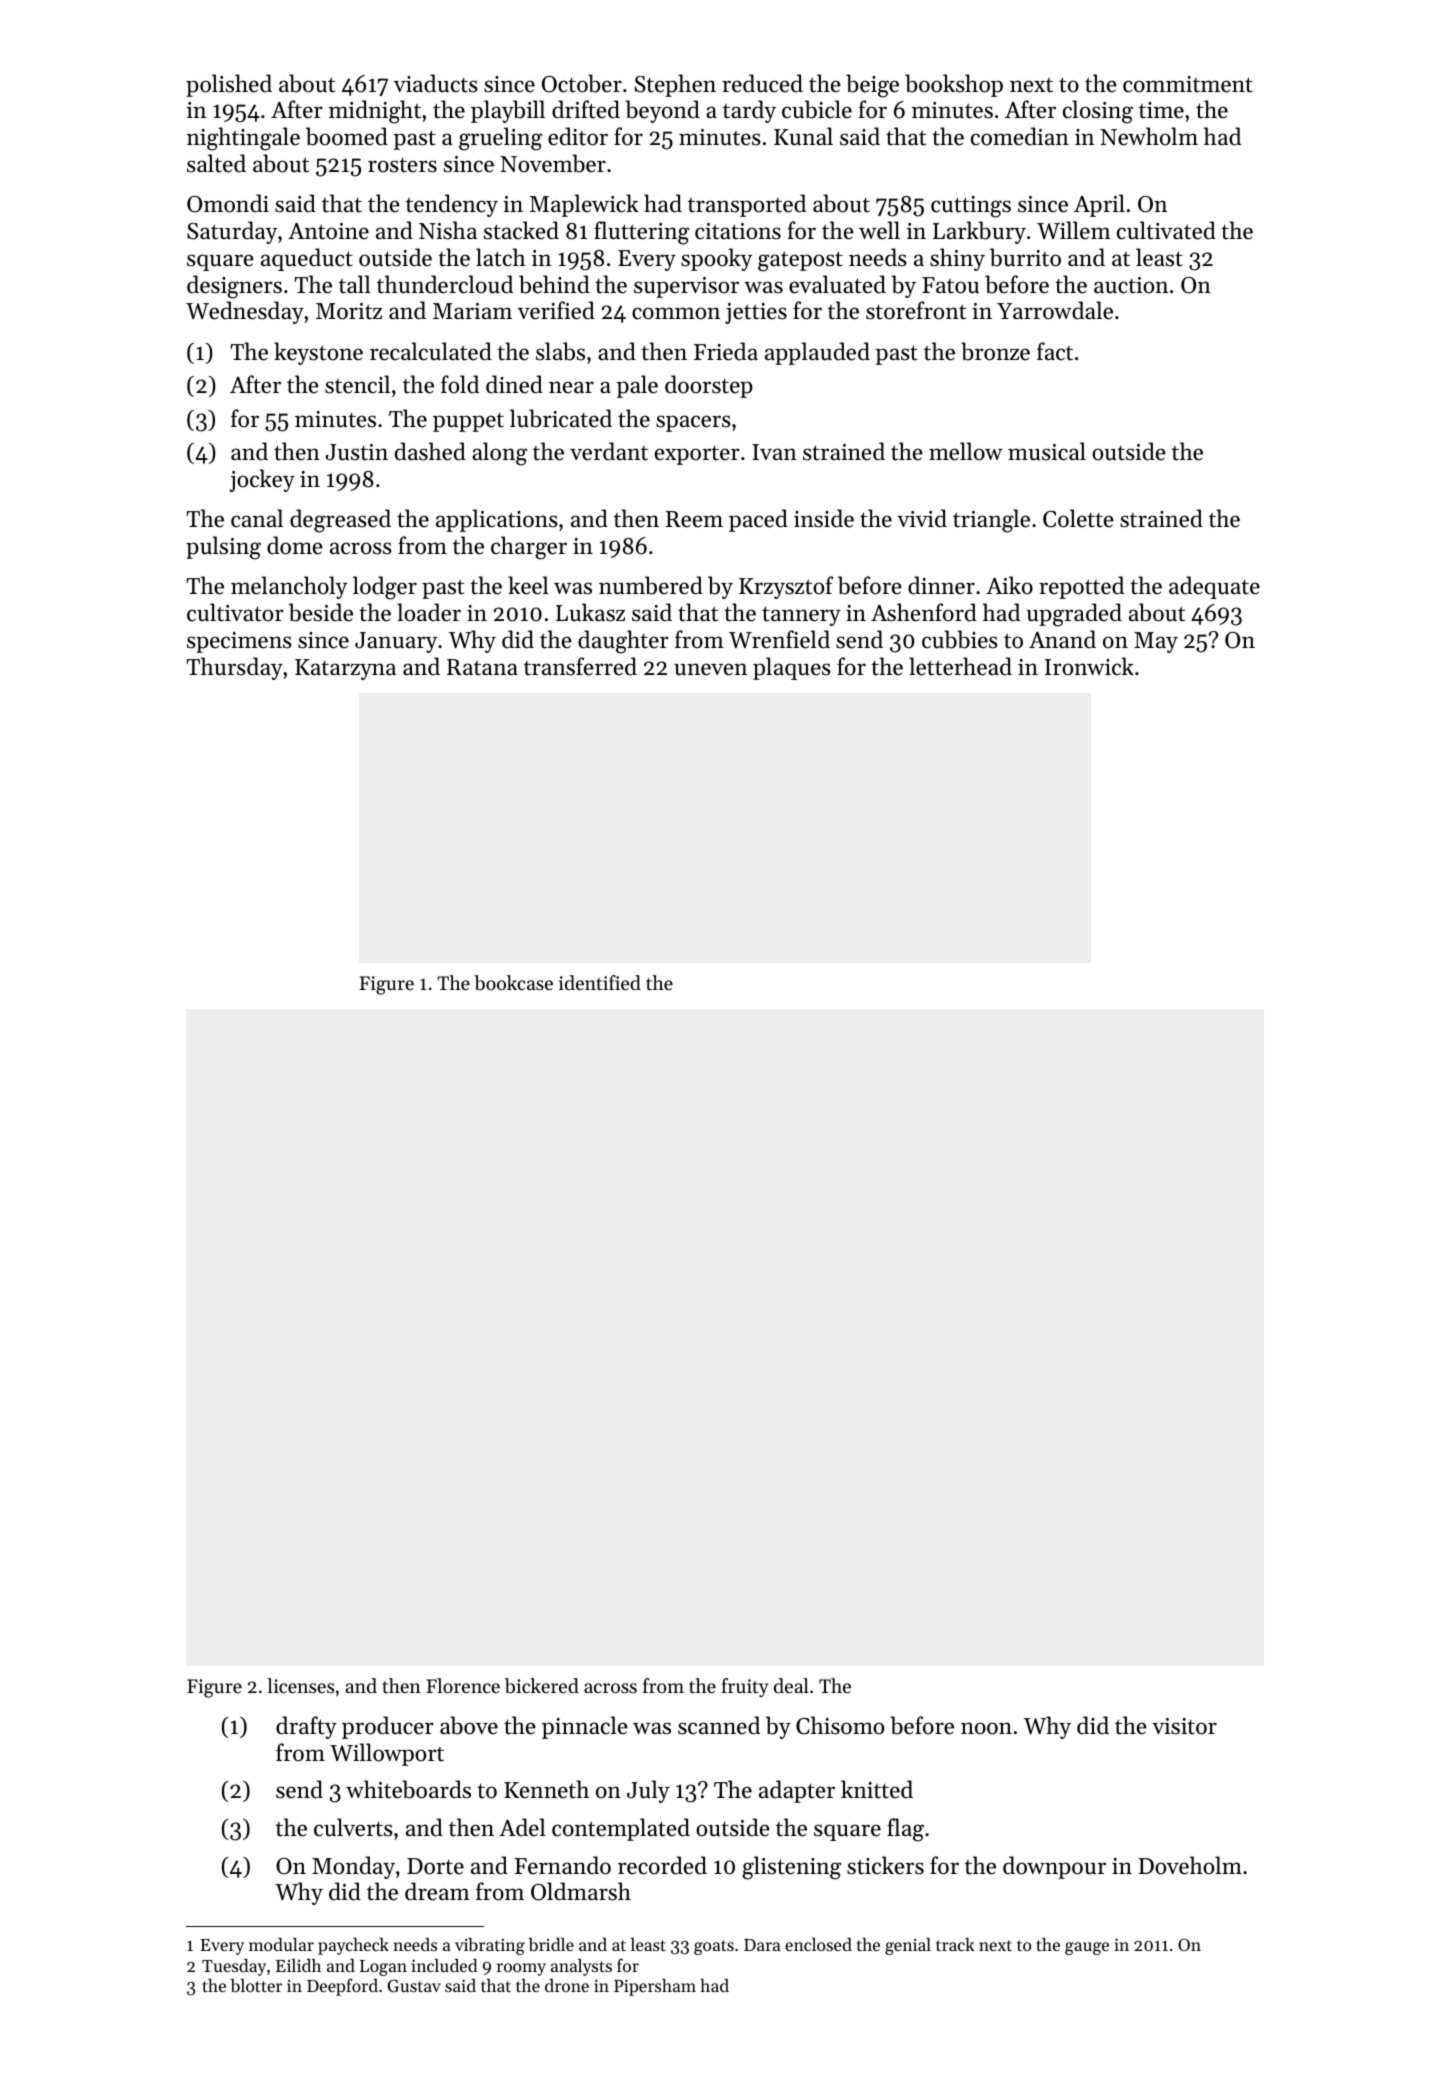 This image has height=2100, width=1450. What do you see at coordinates (497, 520) in the image?
I see `applications` at bounding box center [497, 520].
